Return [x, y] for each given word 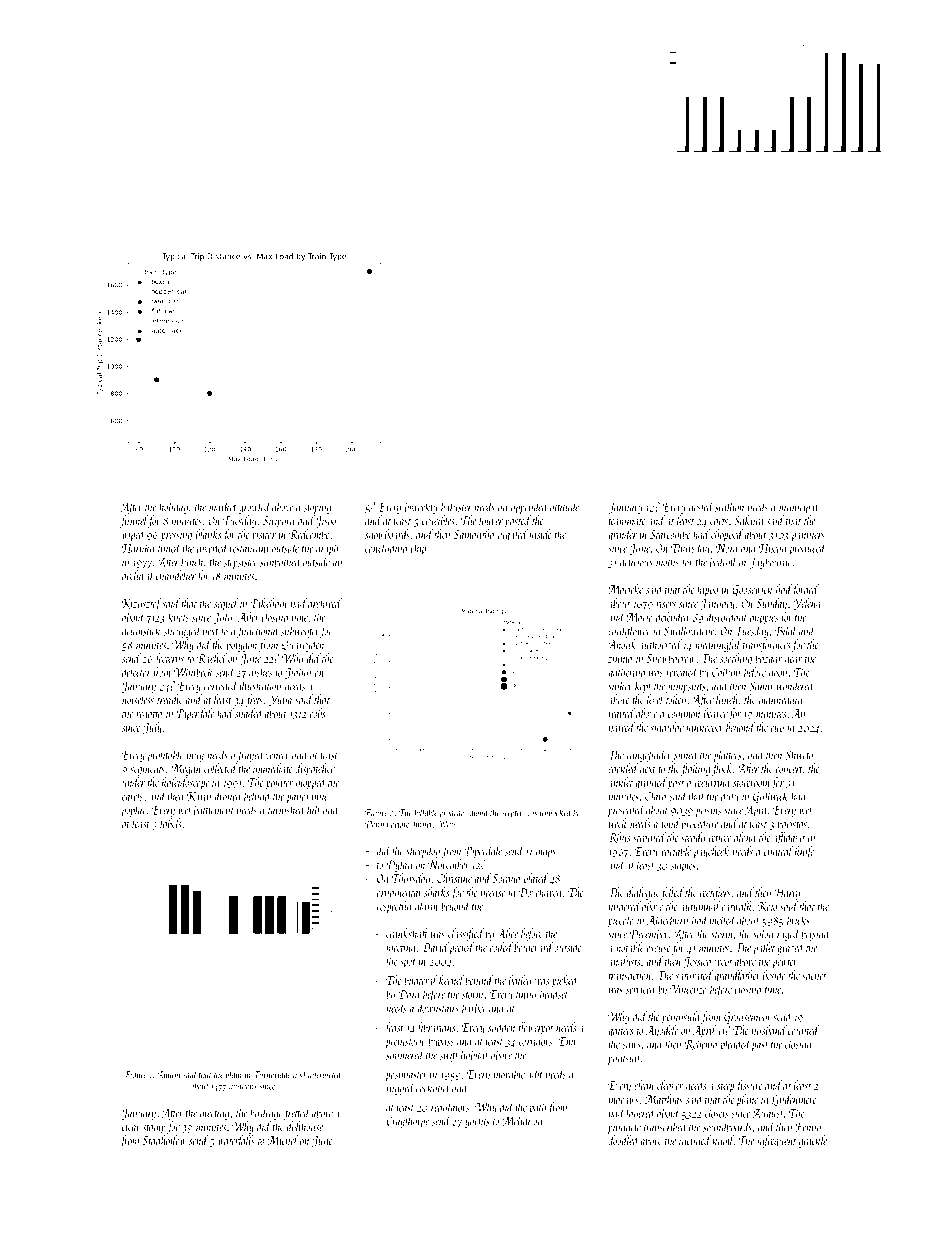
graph [327, 549]
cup [777, 730]
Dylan [399, 865]
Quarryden [303, 645]
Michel [283, 1140]
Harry [787, 894]
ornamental [400, 892]
